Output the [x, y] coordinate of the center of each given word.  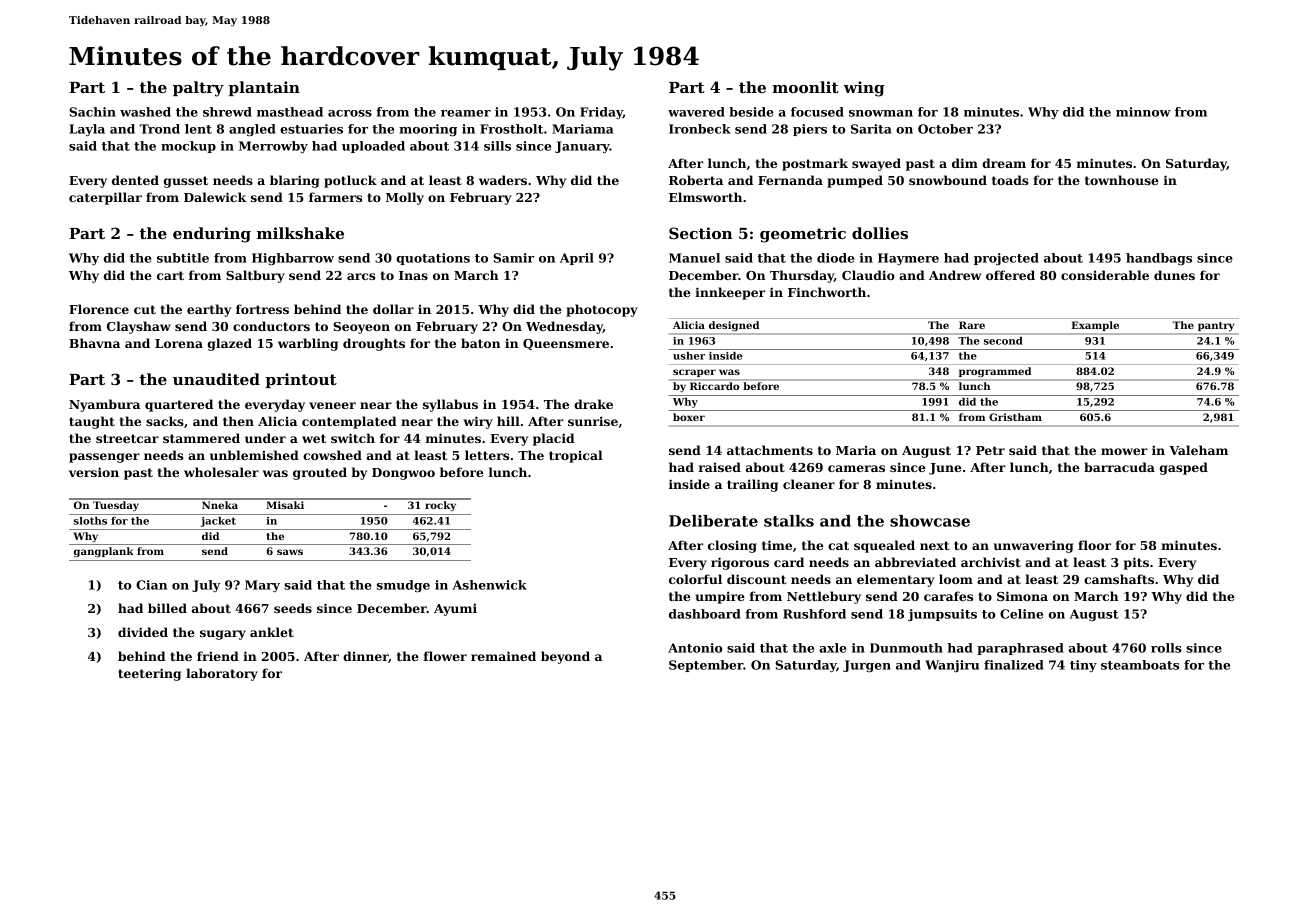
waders [503, 180]
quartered [179, 405]
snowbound [948, 180]
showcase [930, 521]
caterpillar [105, 198]
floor [1094, 545]
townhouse [1121, 180]
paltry [198, 89]
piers [810, 130]
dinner [365, 656]
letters [487, 455]
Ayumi [455, 609]
